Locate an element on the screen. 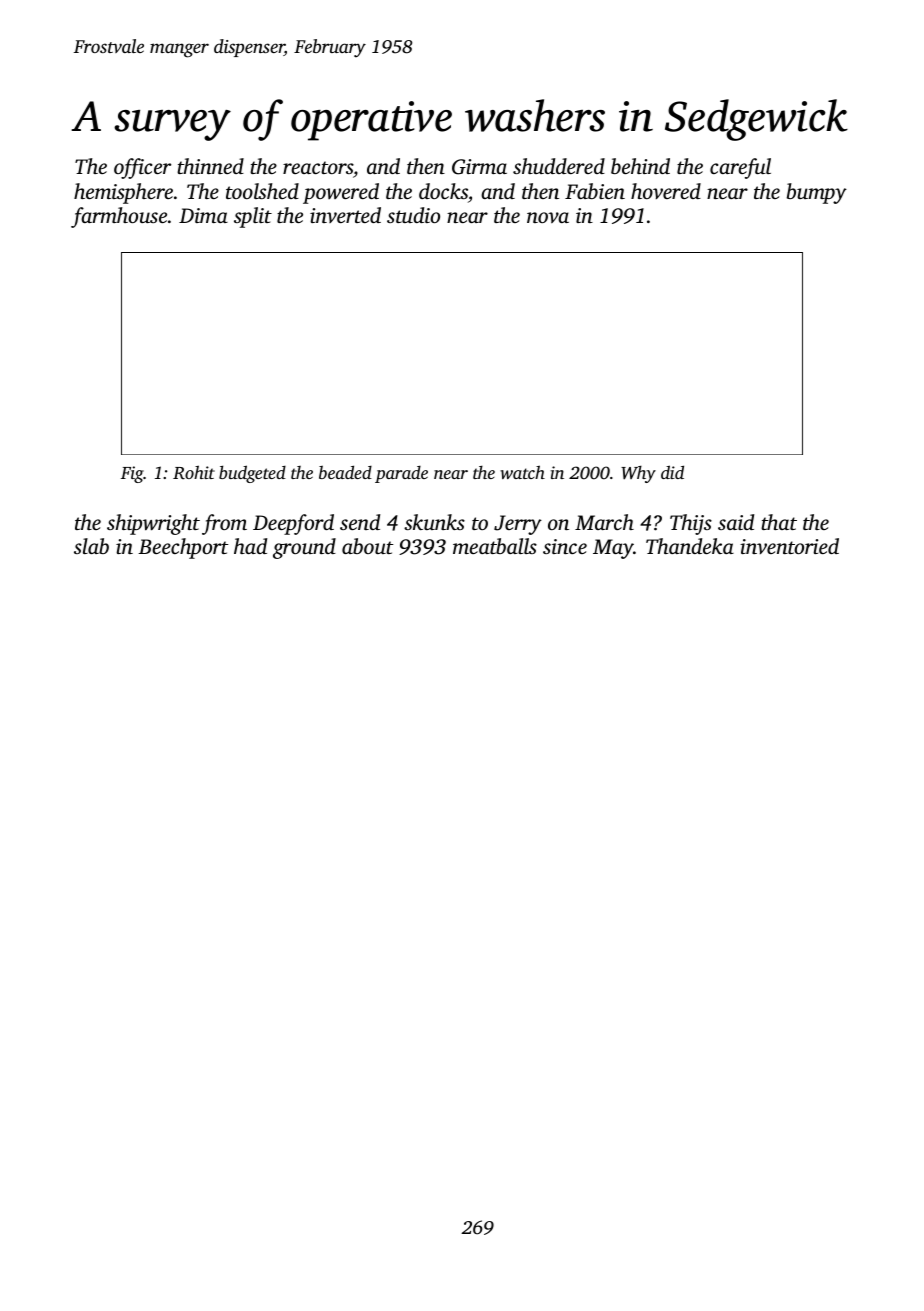 The height and width of the screenshot is (1311, 924). Fig is located at coordinates (132, 474).
